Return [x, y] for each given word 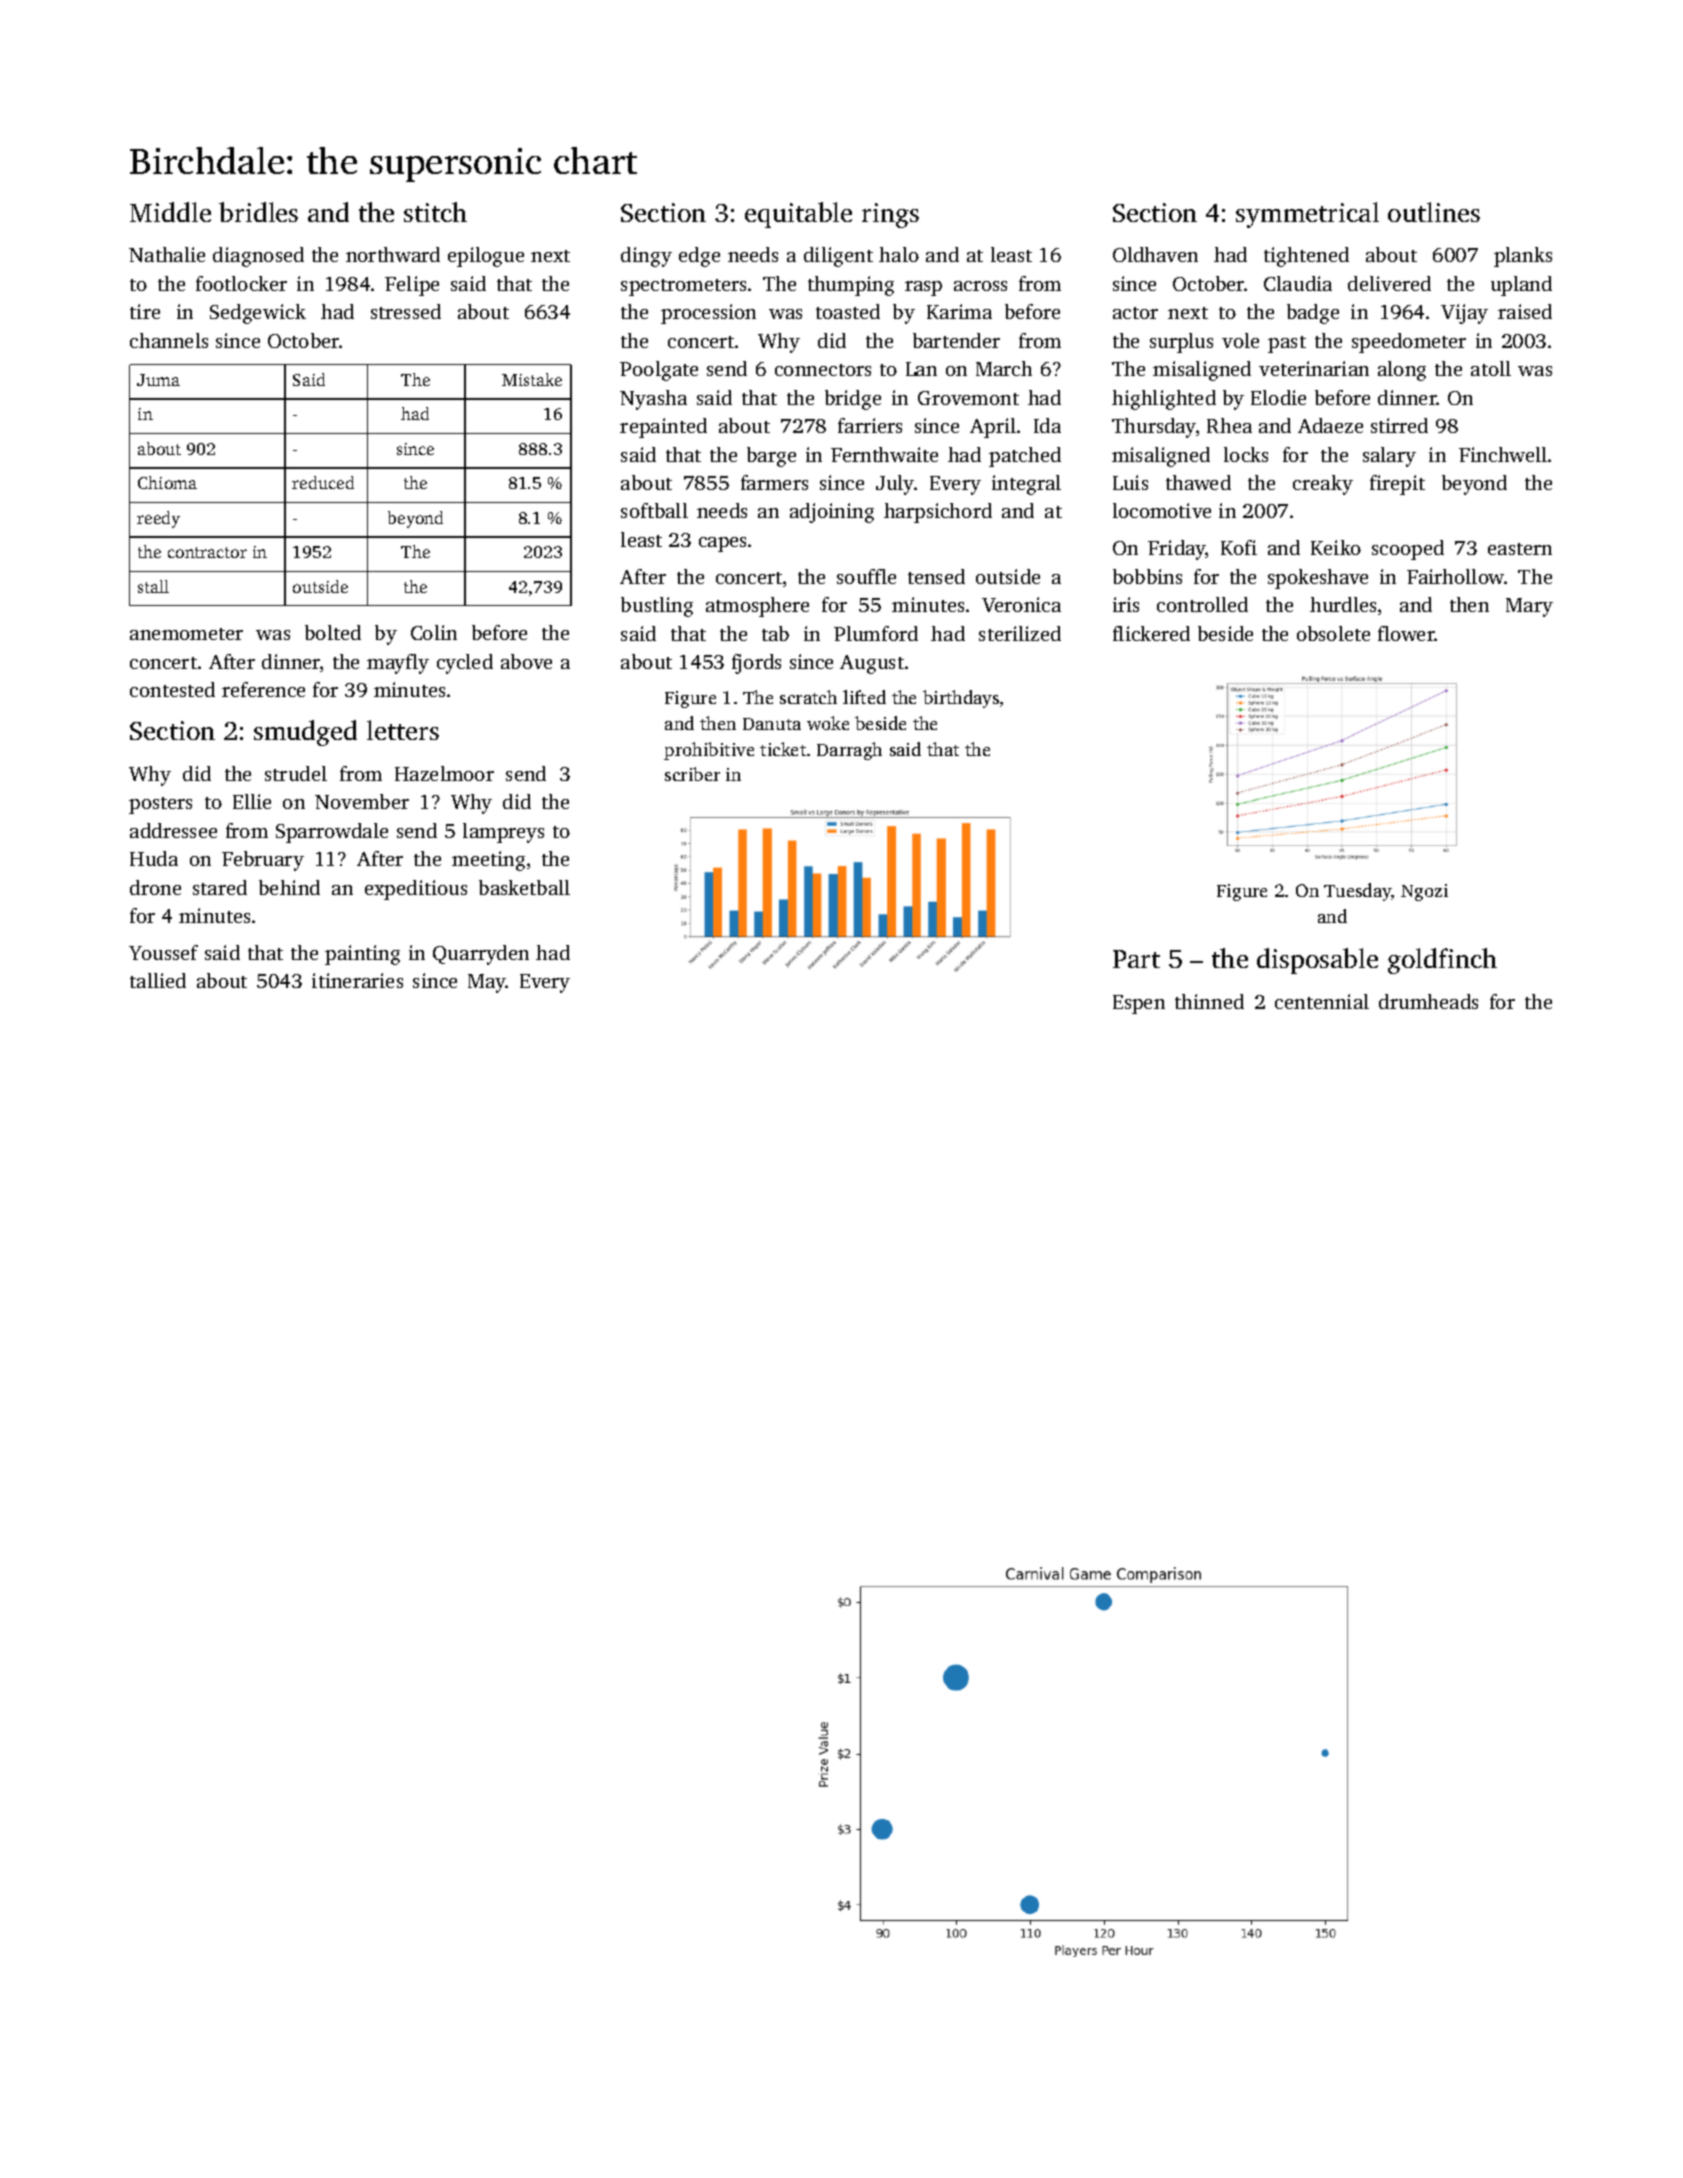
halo [899, 254]
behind [289, 887]
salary [1389, 457]
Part [1136, 959]
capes [722, 544]
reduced [323, 482]
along [1402, 371]
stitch [435, 212]
